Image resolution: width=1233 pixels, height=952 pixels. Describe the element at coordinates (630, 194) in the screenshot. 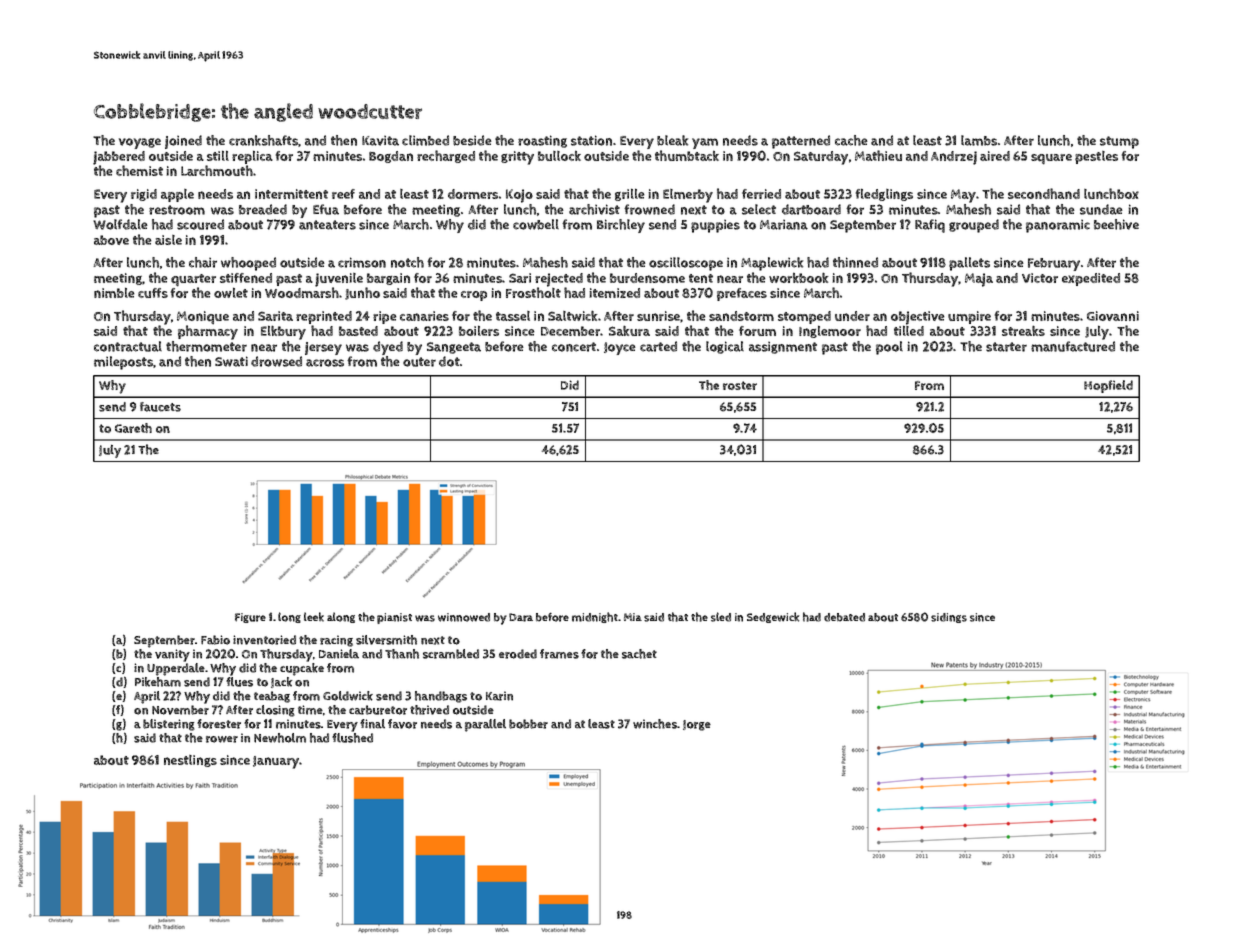

I see `grille` at that location.
